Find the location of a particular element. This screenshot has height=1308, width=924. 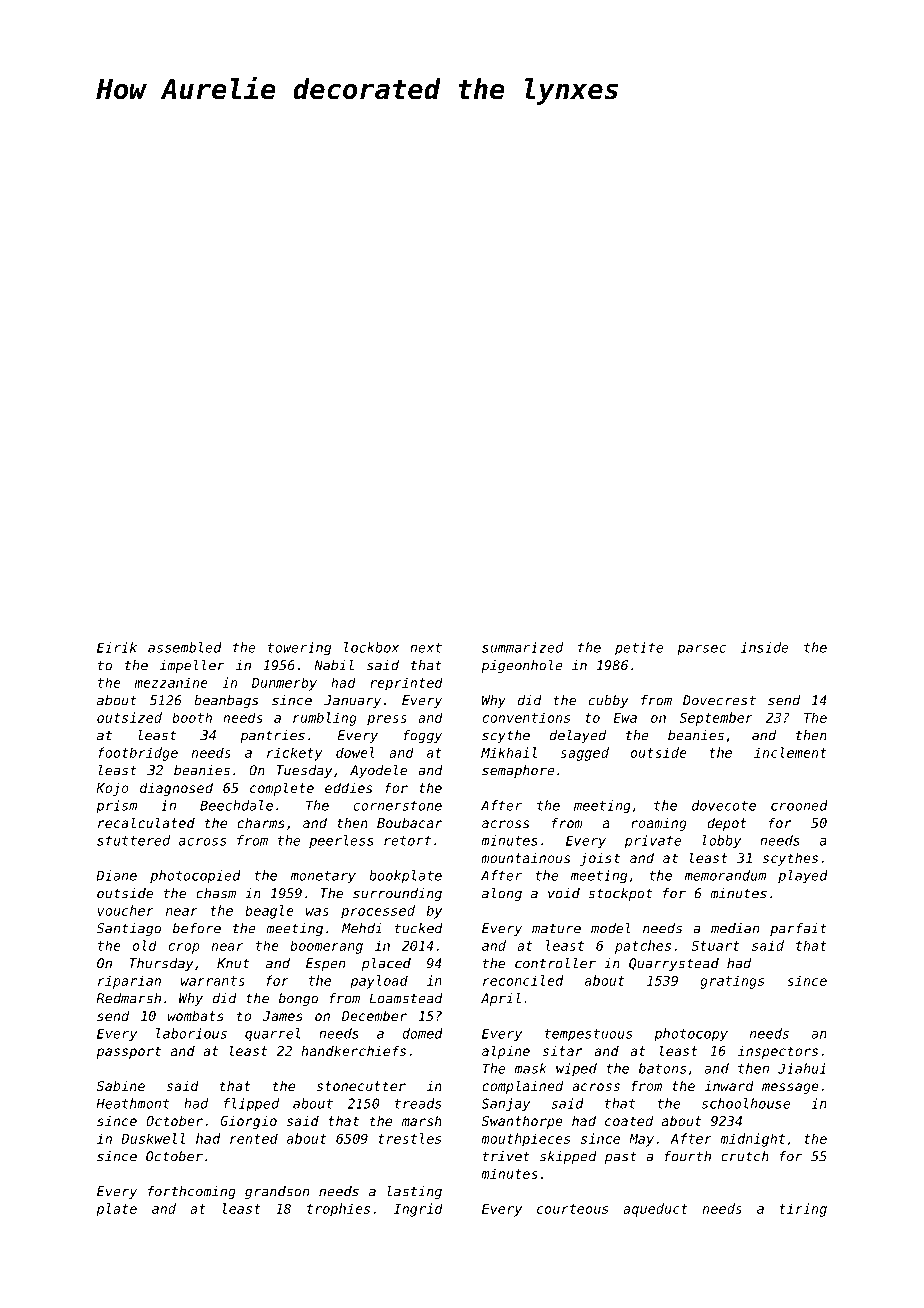

outsized is located at coordinates (129, 717).
